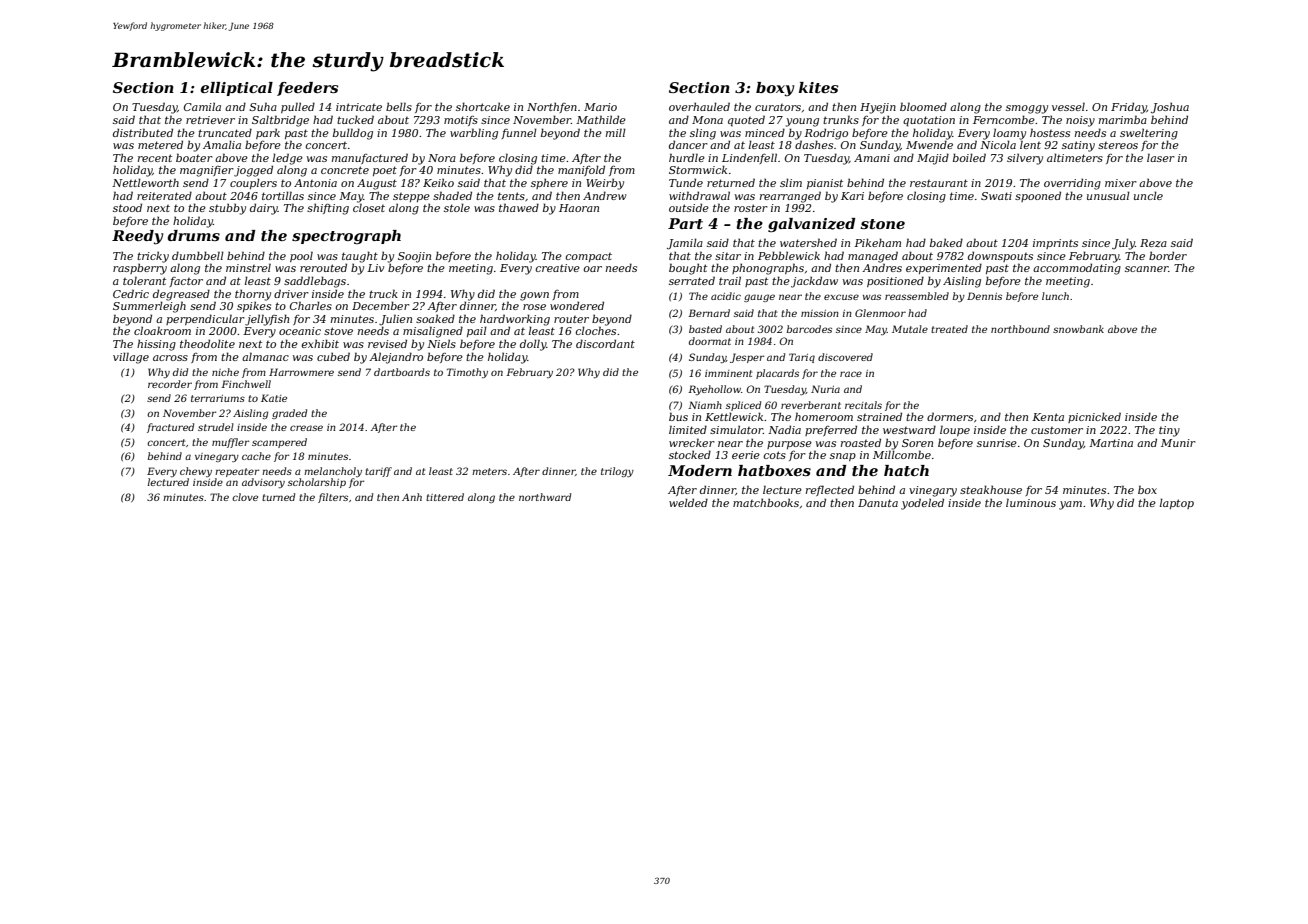 This image has width=1308, height=924. What do you see at coordinates (280, 121) in the image?
I see `Saltbridge` at bounding box center [280, 121].
